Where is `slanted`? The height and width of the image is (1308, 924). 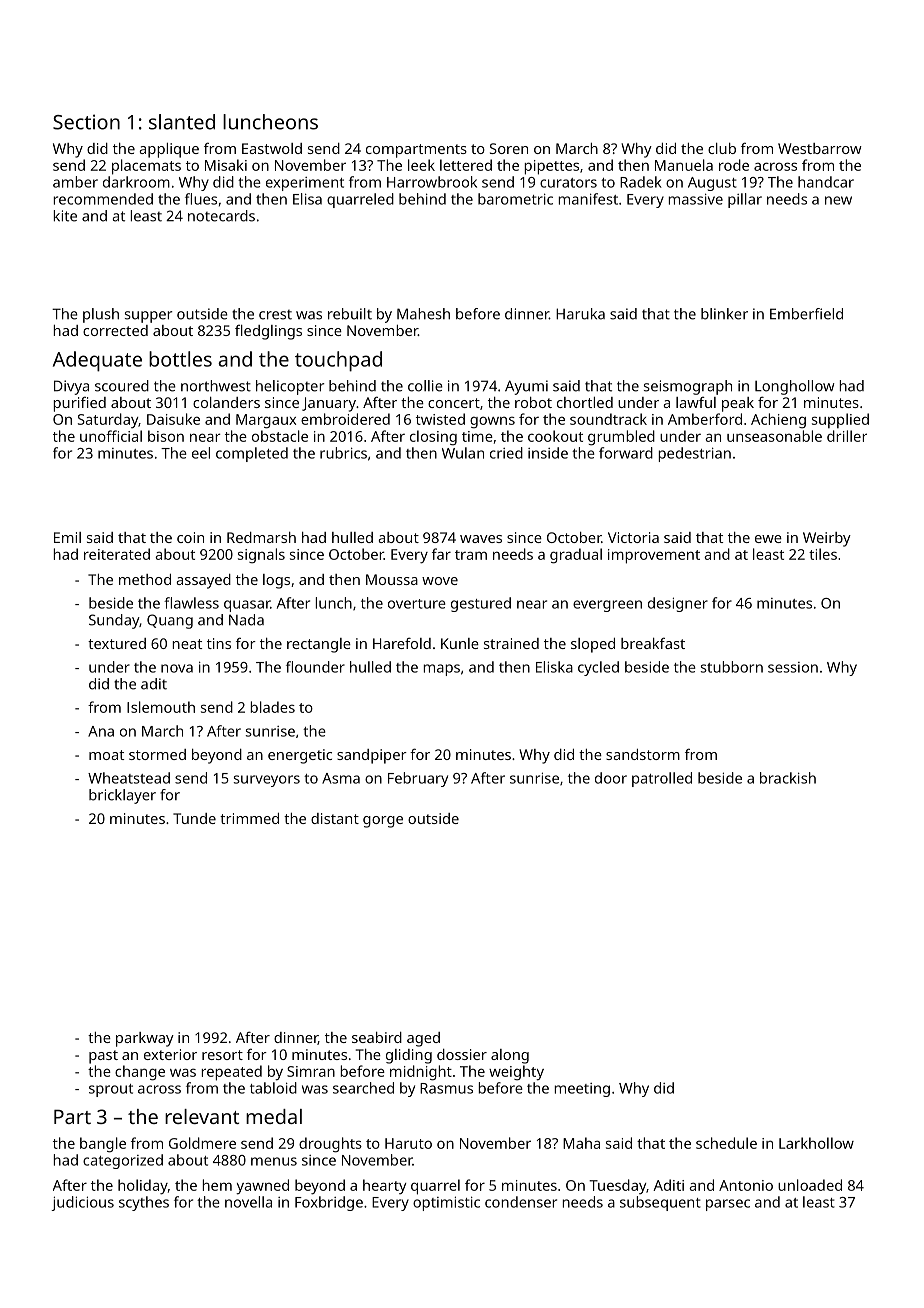 slanted is located at coordinates (182, 122).
